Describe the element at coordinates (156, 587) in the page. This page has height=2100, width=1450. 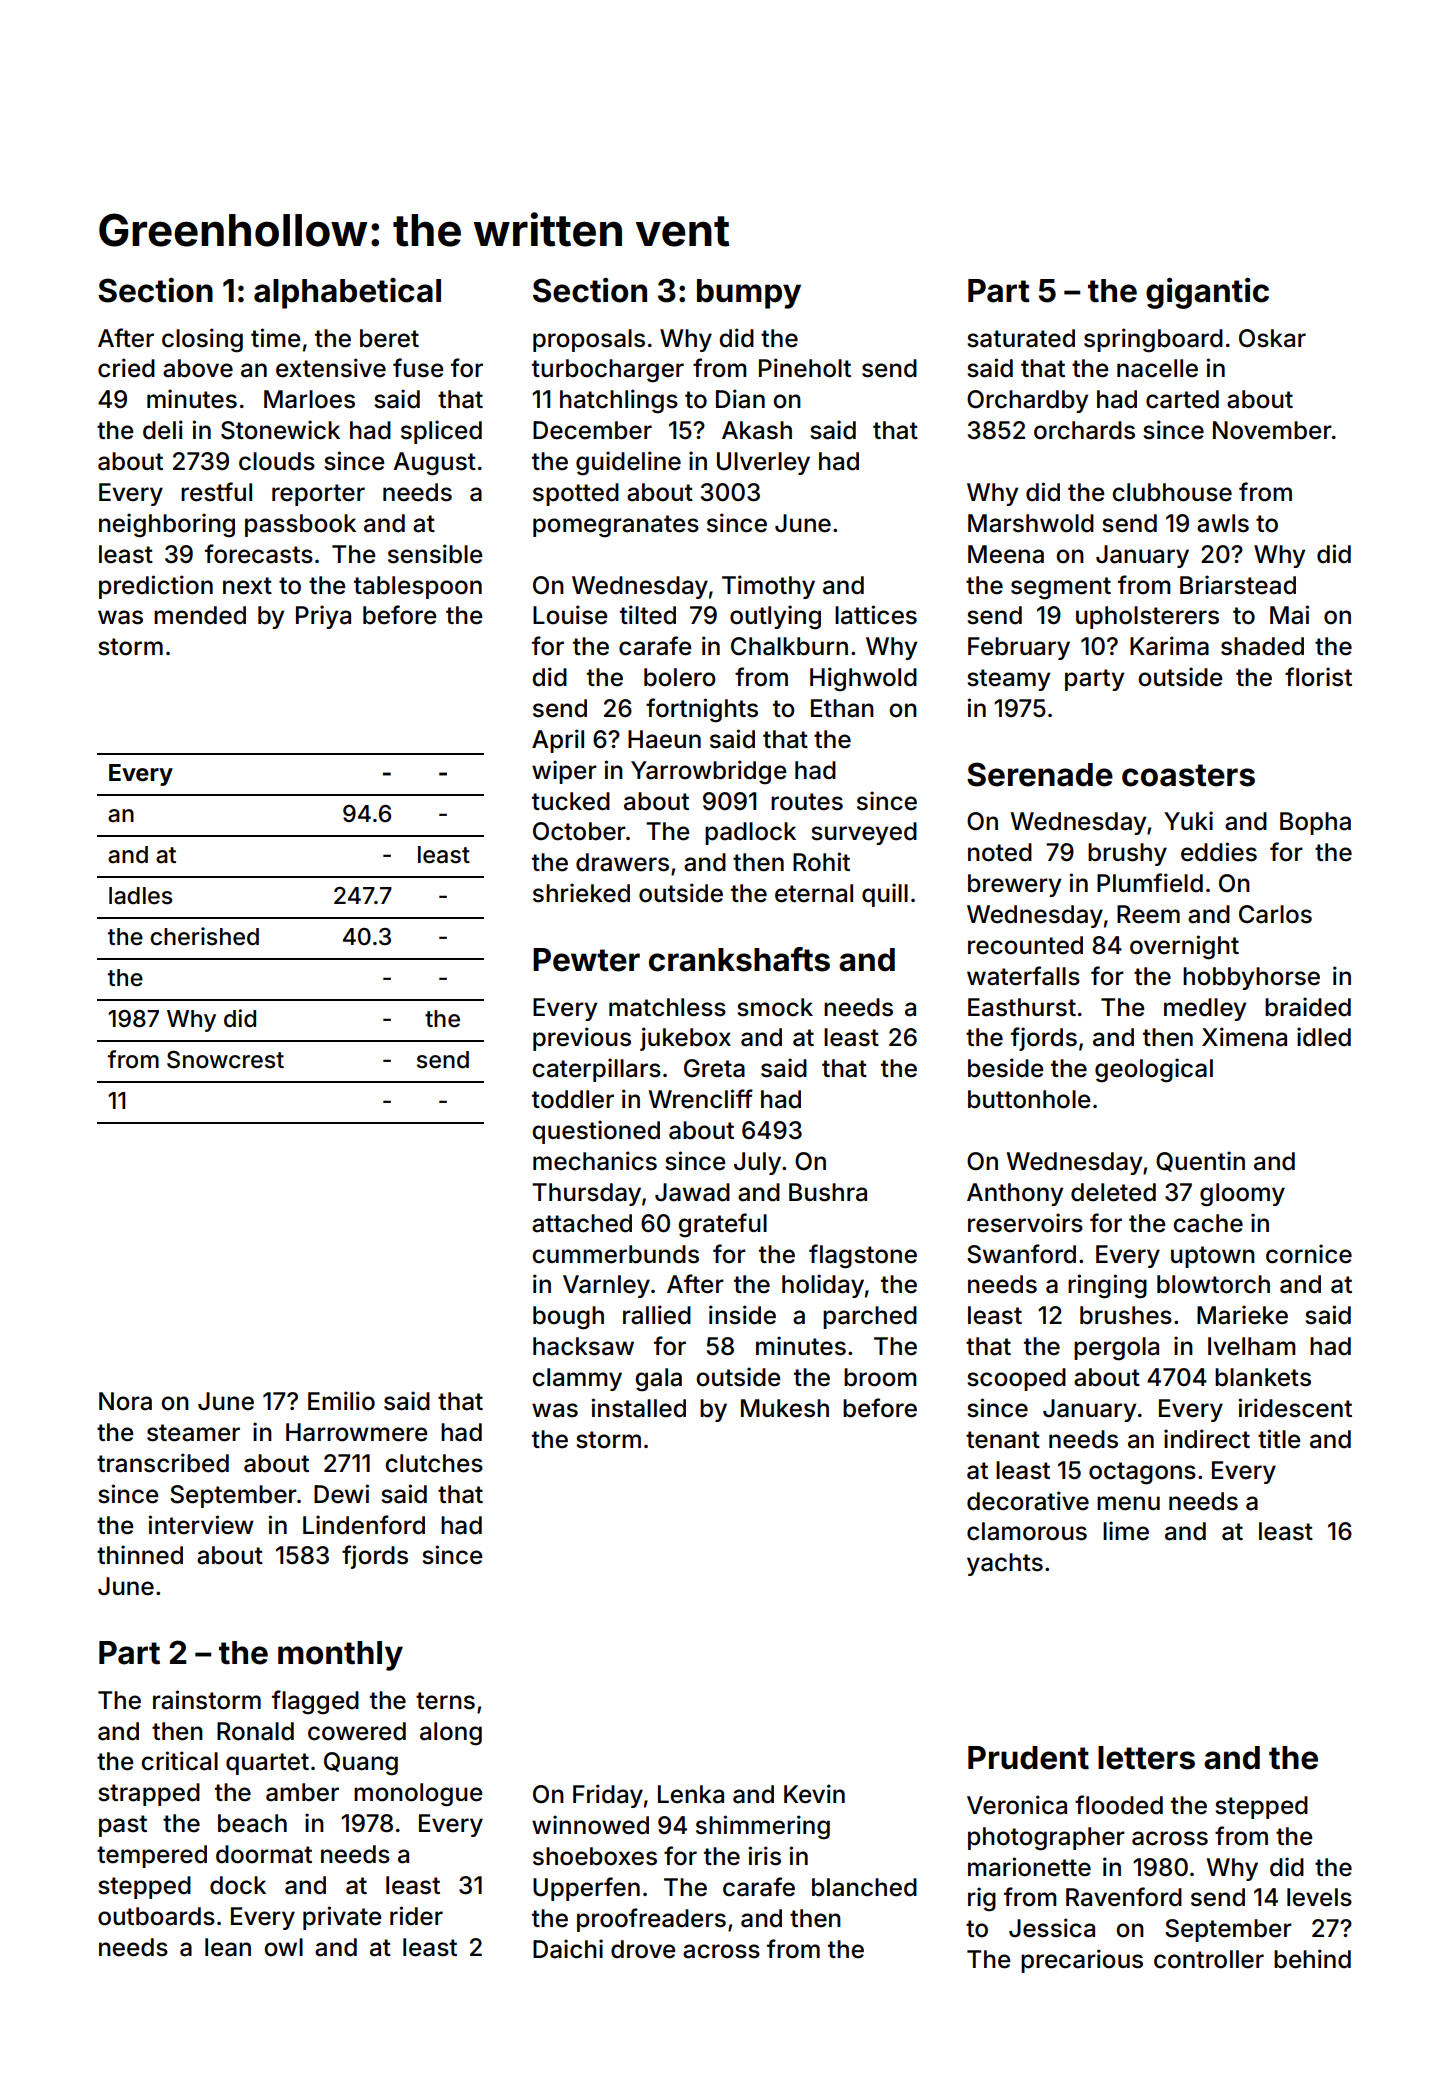
I see `prediction` at that location.
